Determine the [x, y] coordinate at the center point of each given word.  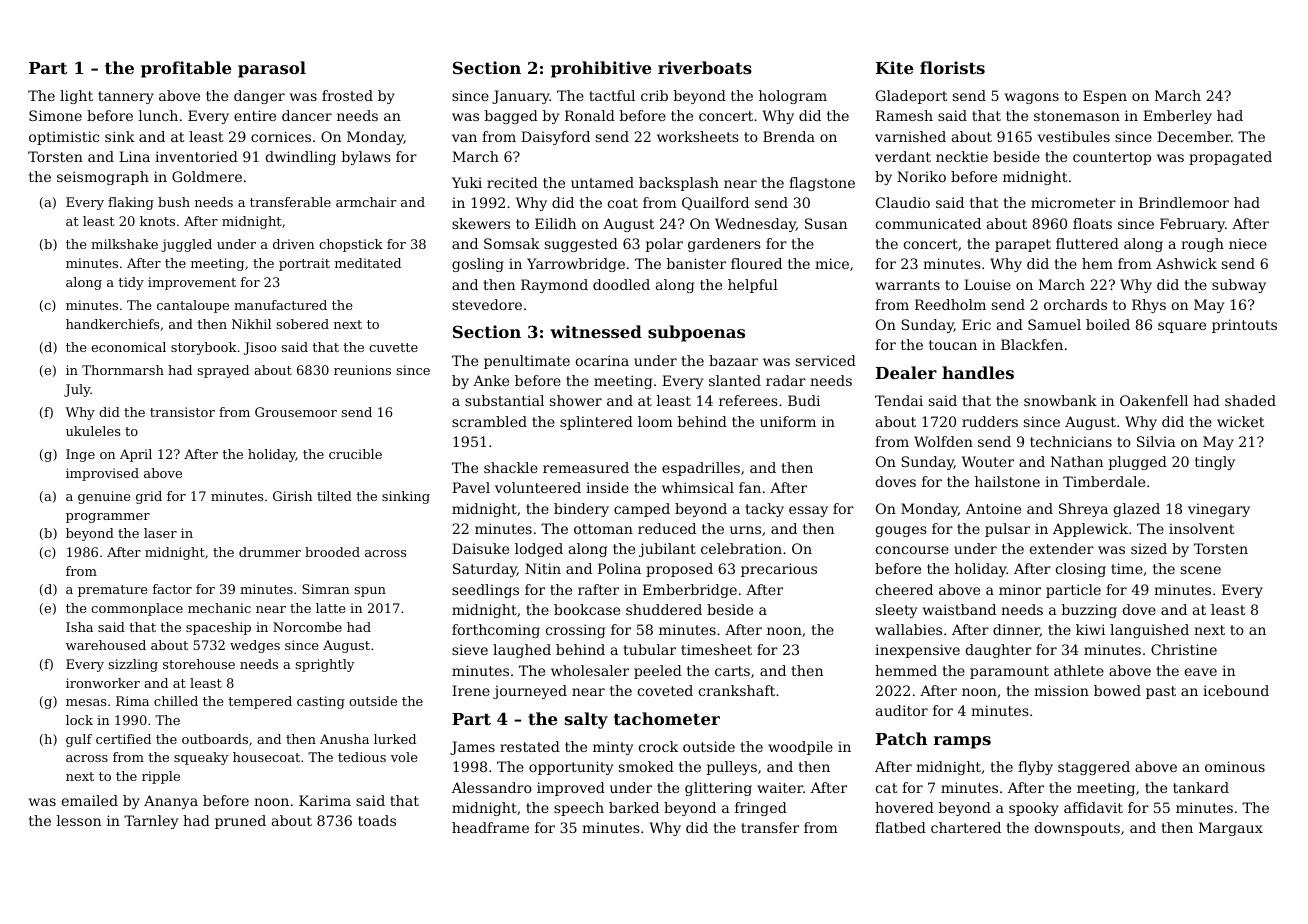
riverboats [705, 67]
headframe [490, 827]
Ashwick [1186, 263]
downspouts [1077, 829]
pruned [240, 822]
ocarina [602, 360]
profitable [186, 69]
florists [952, 67]
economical [128, 347]
